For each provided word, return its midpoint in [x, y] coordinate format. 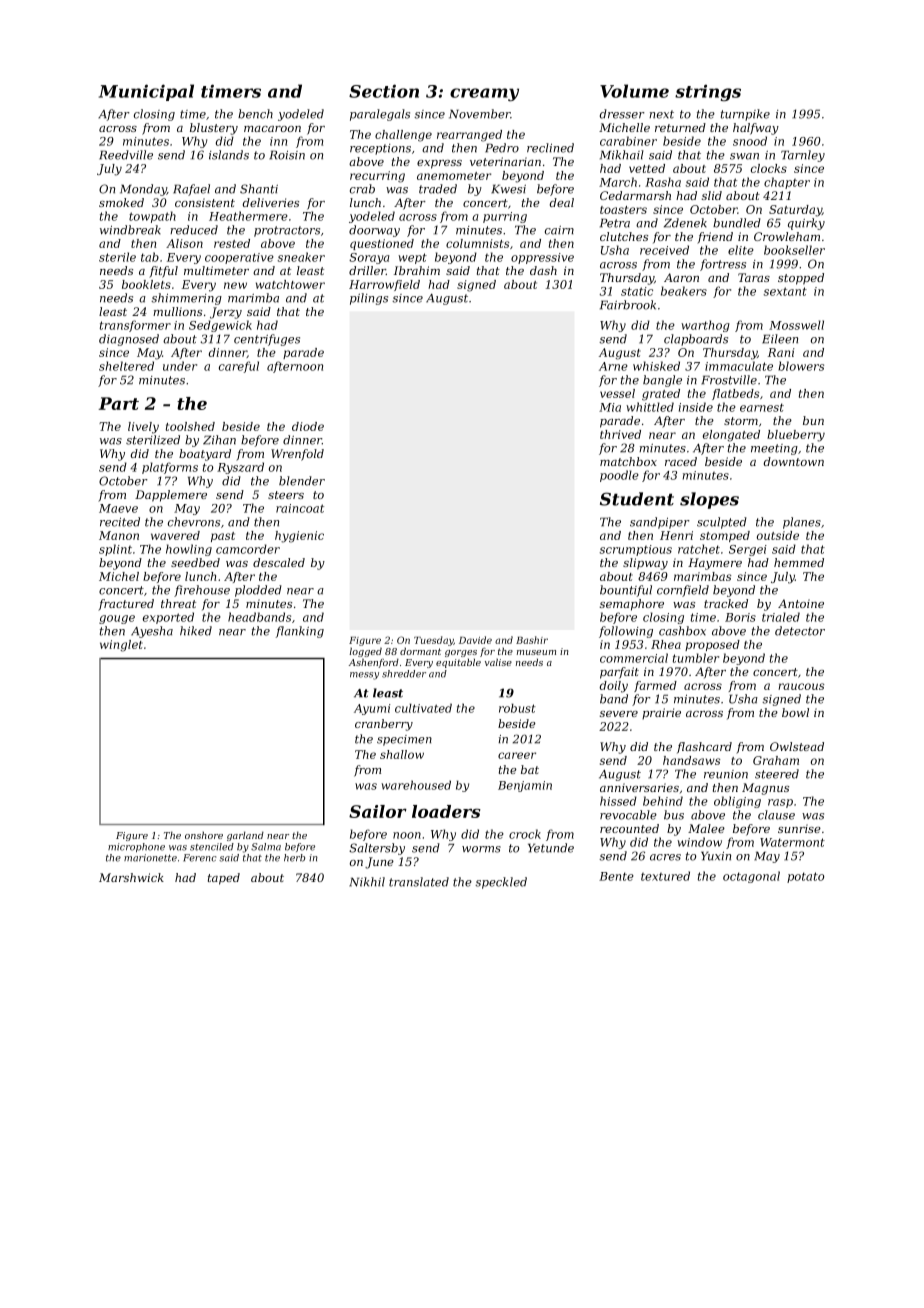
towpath [152, 217]
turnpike [745, 115]
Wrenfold [297, 455]
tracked [726, 603]
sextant [785, 291]
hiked [196, 631]
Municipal [146, 92]
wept [412, 258]
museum [536, 652]
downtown [794, 461]
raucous [801, 686]
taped [224, 879]
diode [308, 426]
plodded [258, 591]
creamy [484, 94]
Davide [475, 640]
